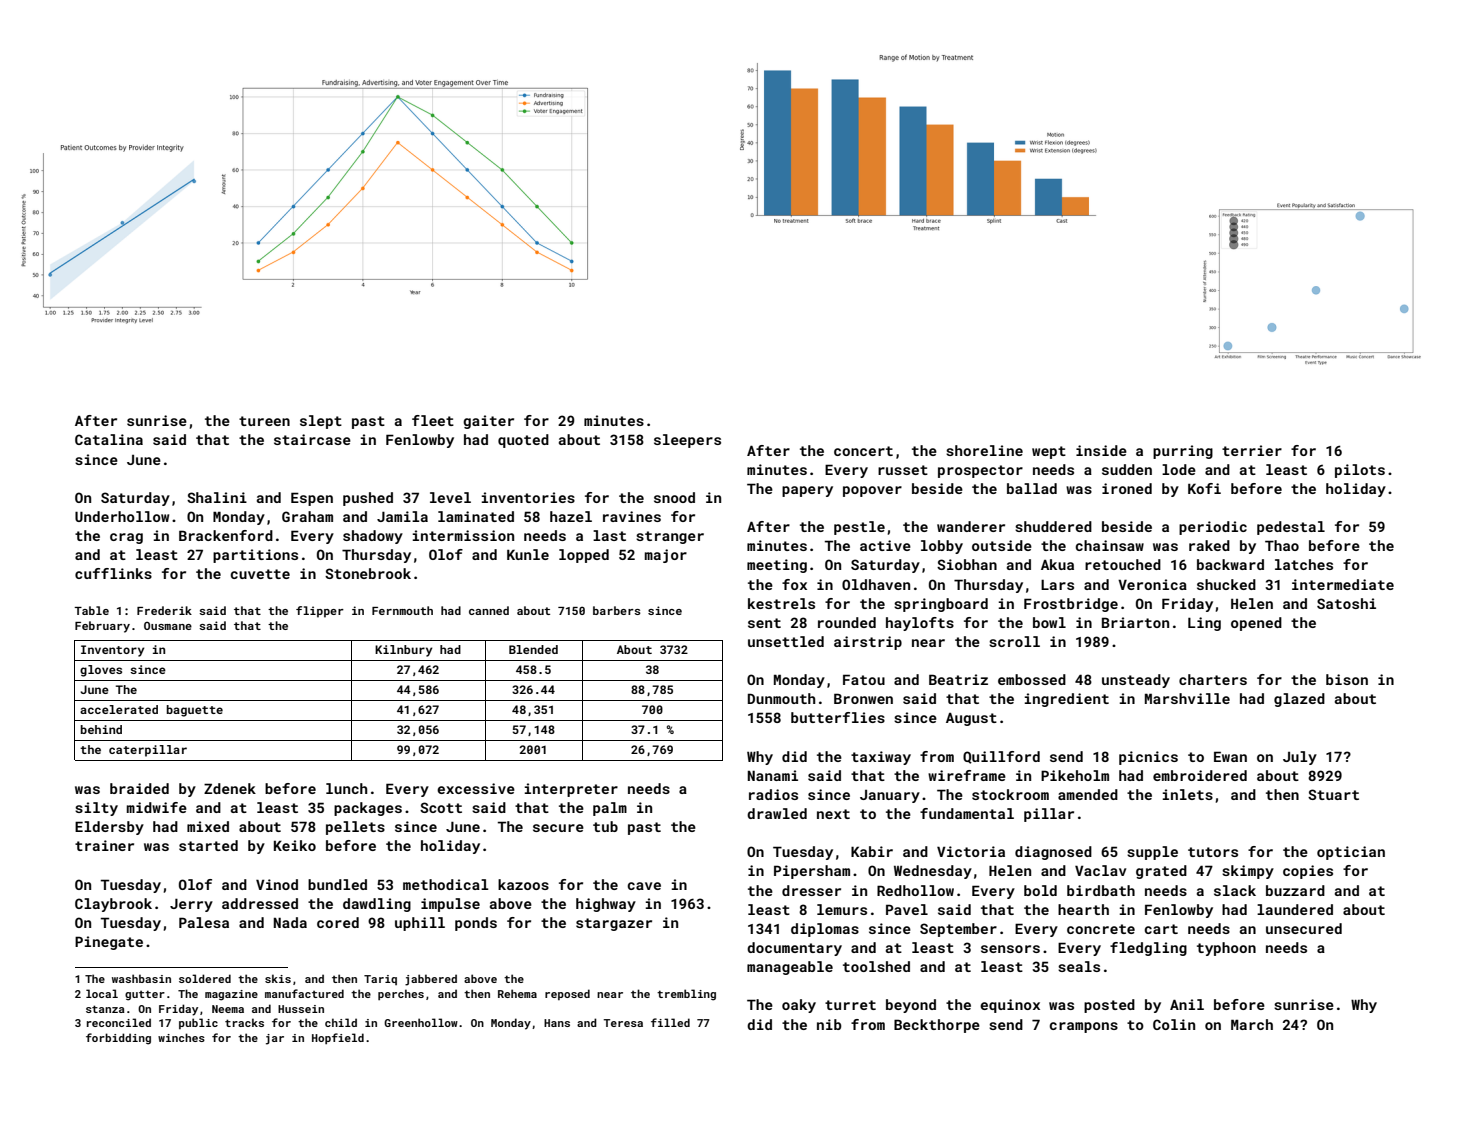 The height and width of the screenshot is (1136, 1470). Describe the element at coordinates (402, 610) in the screenshot. I see `Fernmouth` at that location.
